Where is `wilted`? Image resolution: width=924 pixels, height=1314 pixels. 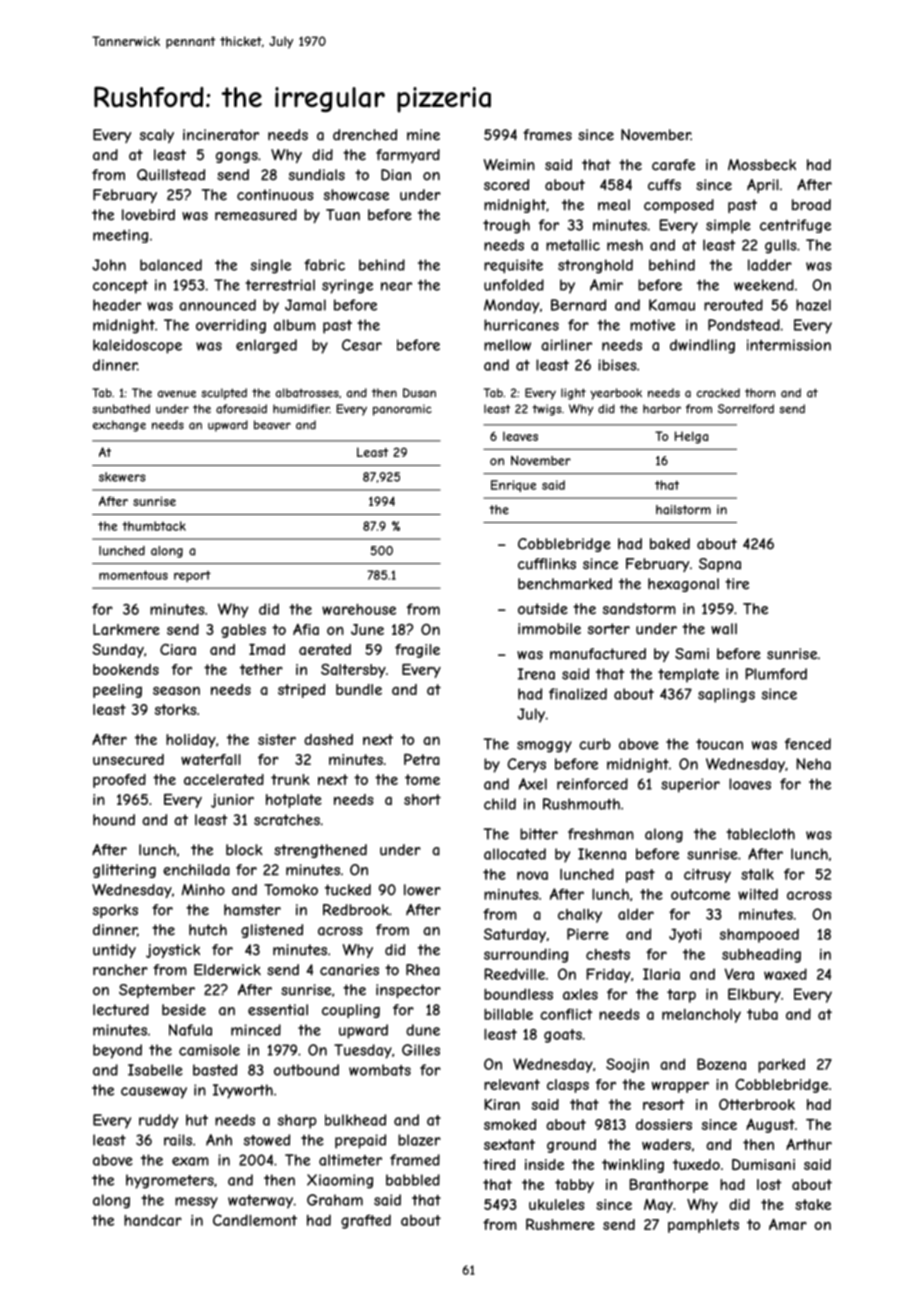
wilted is located at coordinates (758, 894).
